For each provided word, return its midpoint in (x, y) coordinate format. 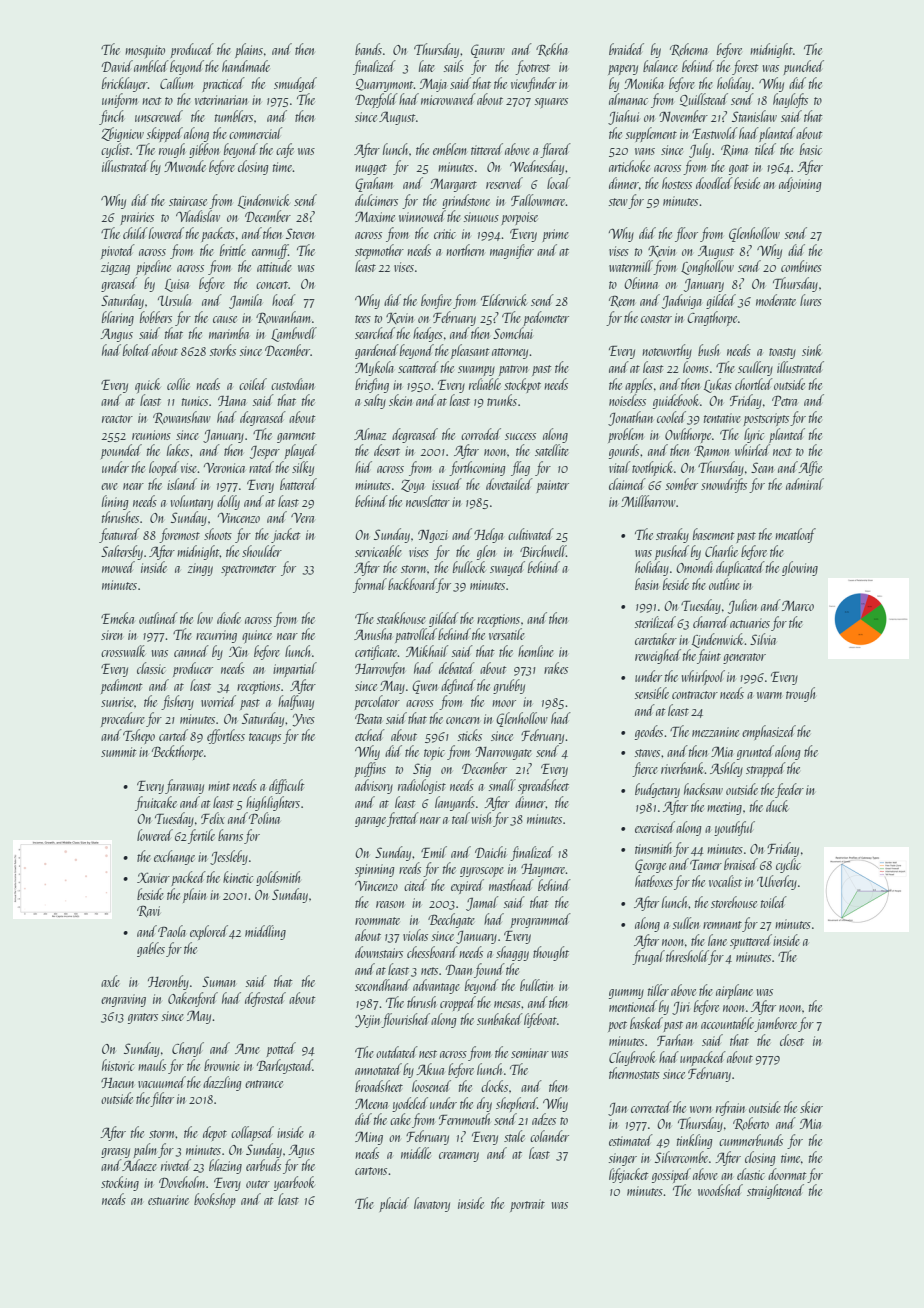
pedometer (546, 318)
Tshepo (139, 736)
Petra (784, 401)
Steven (300, 233)
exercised (655, 827)
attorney (510, 353)
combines (801, 266)
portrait (527, 1205)
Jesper (265, 452)
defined (458, 686)
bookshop (215, 1200)
